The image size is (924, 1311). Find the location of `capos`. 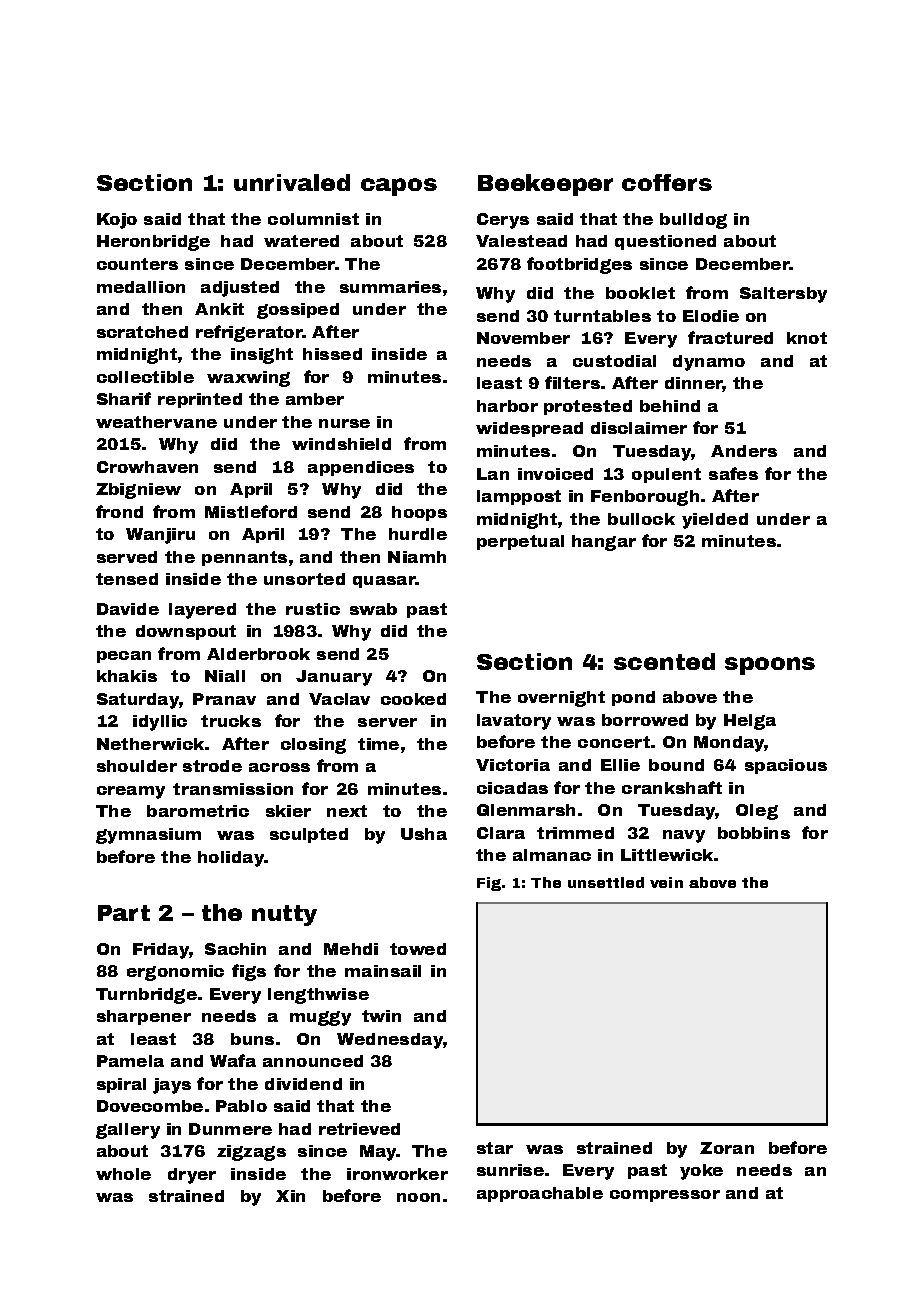

capos is located at coordinates (399, 187).
